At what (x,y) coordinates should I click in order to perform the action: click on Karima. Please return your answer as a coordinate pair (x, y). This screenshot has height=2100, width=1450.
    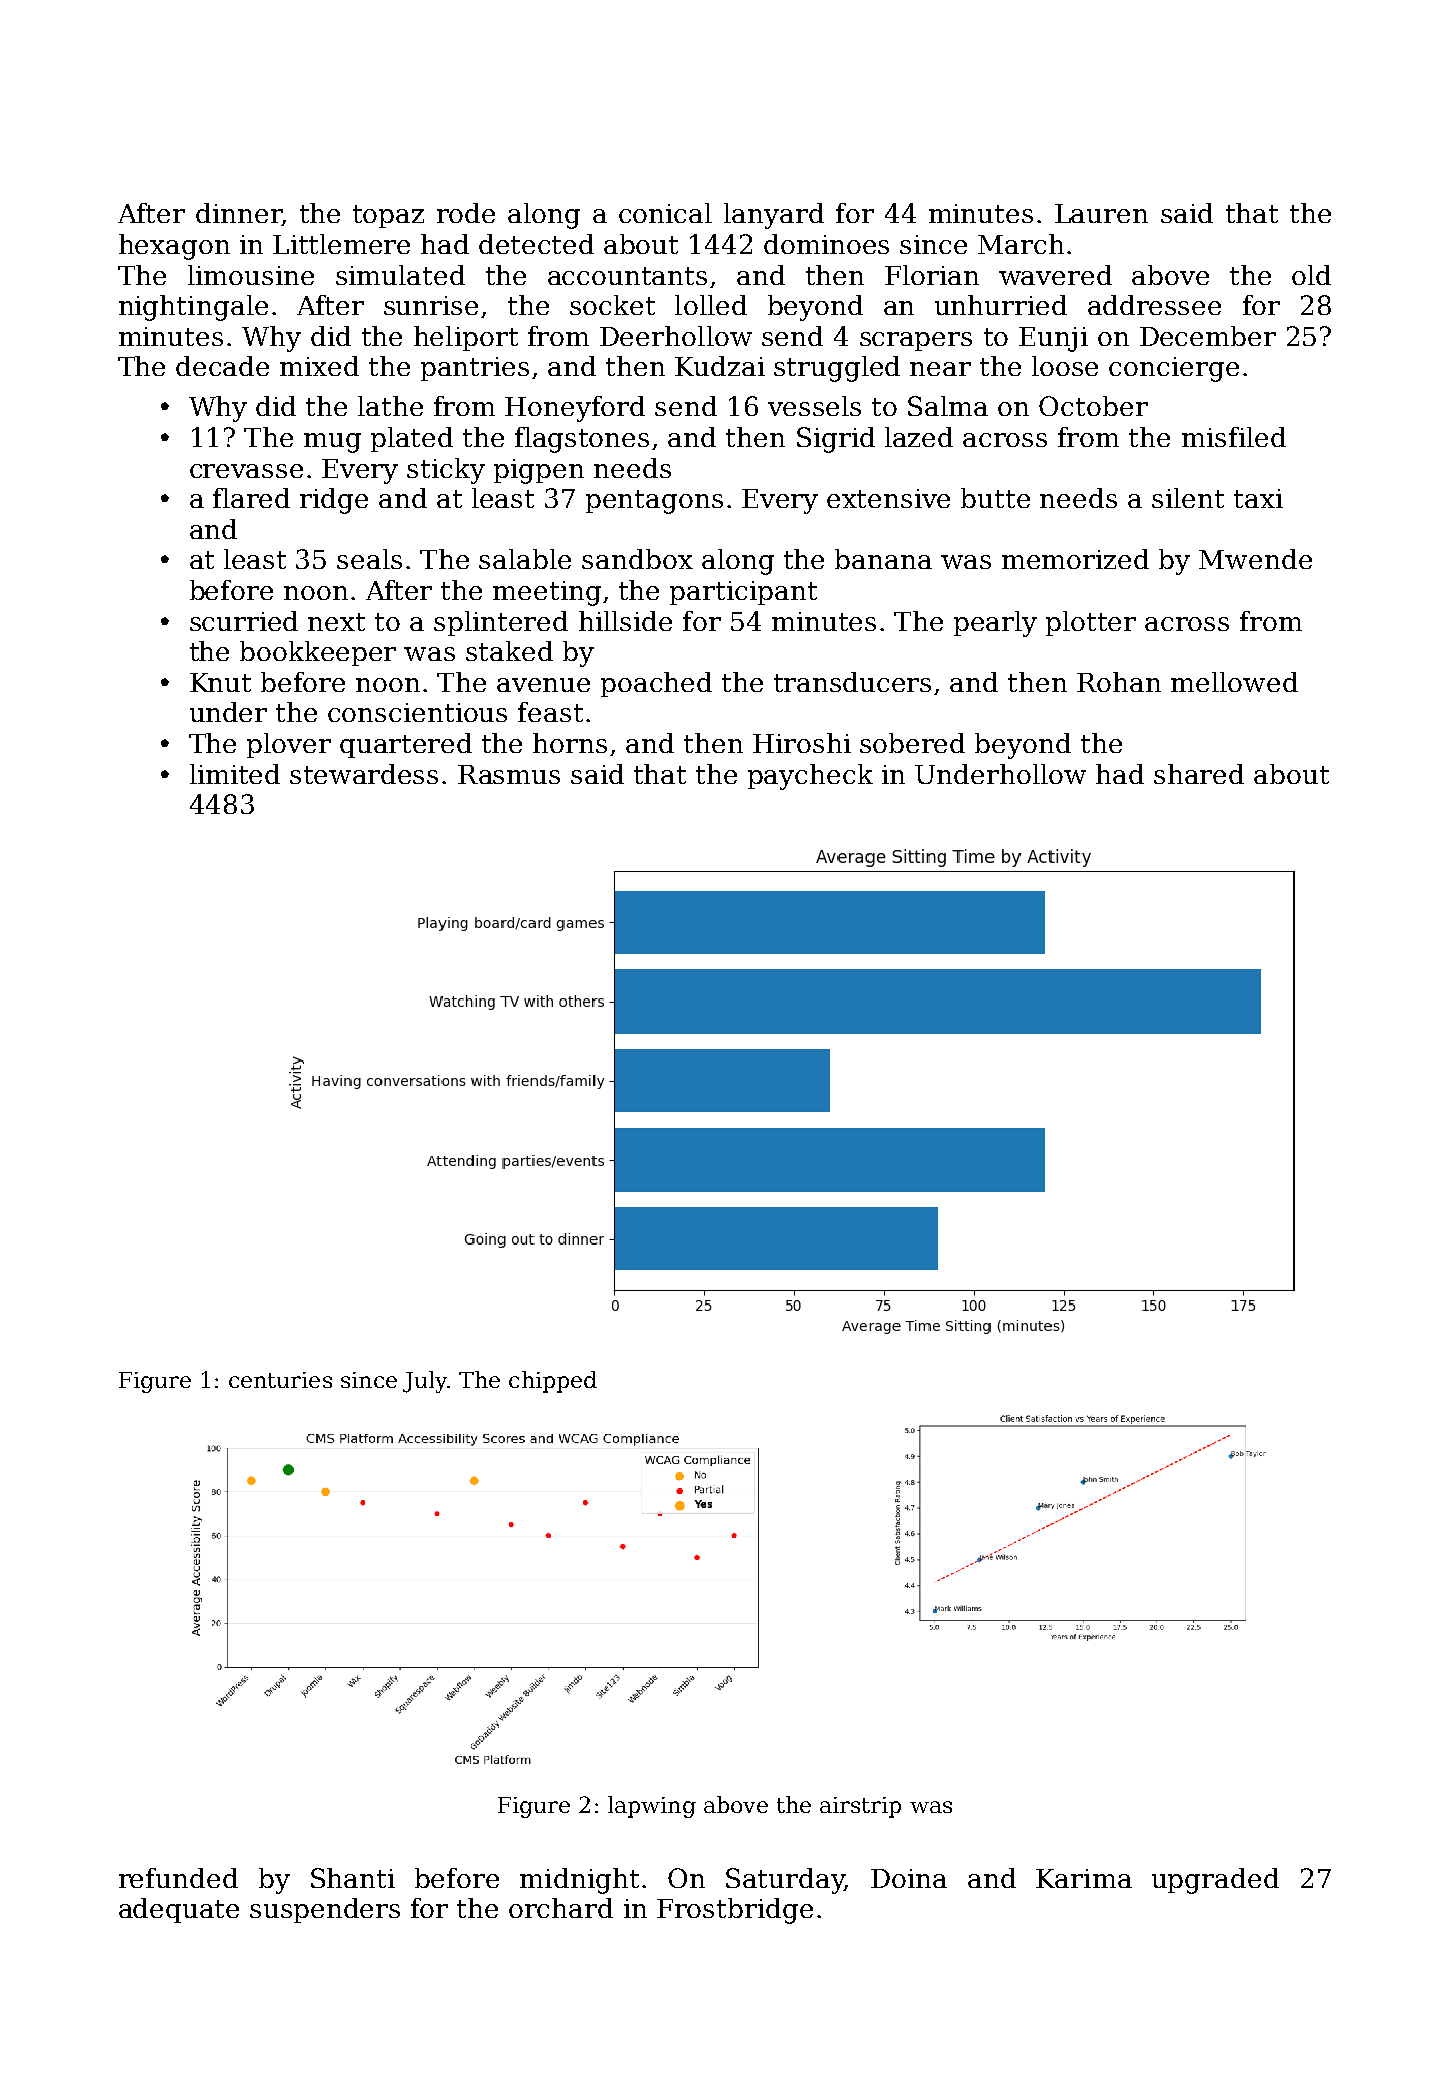
    Looking at the image, I should click on (1084, 1878).
